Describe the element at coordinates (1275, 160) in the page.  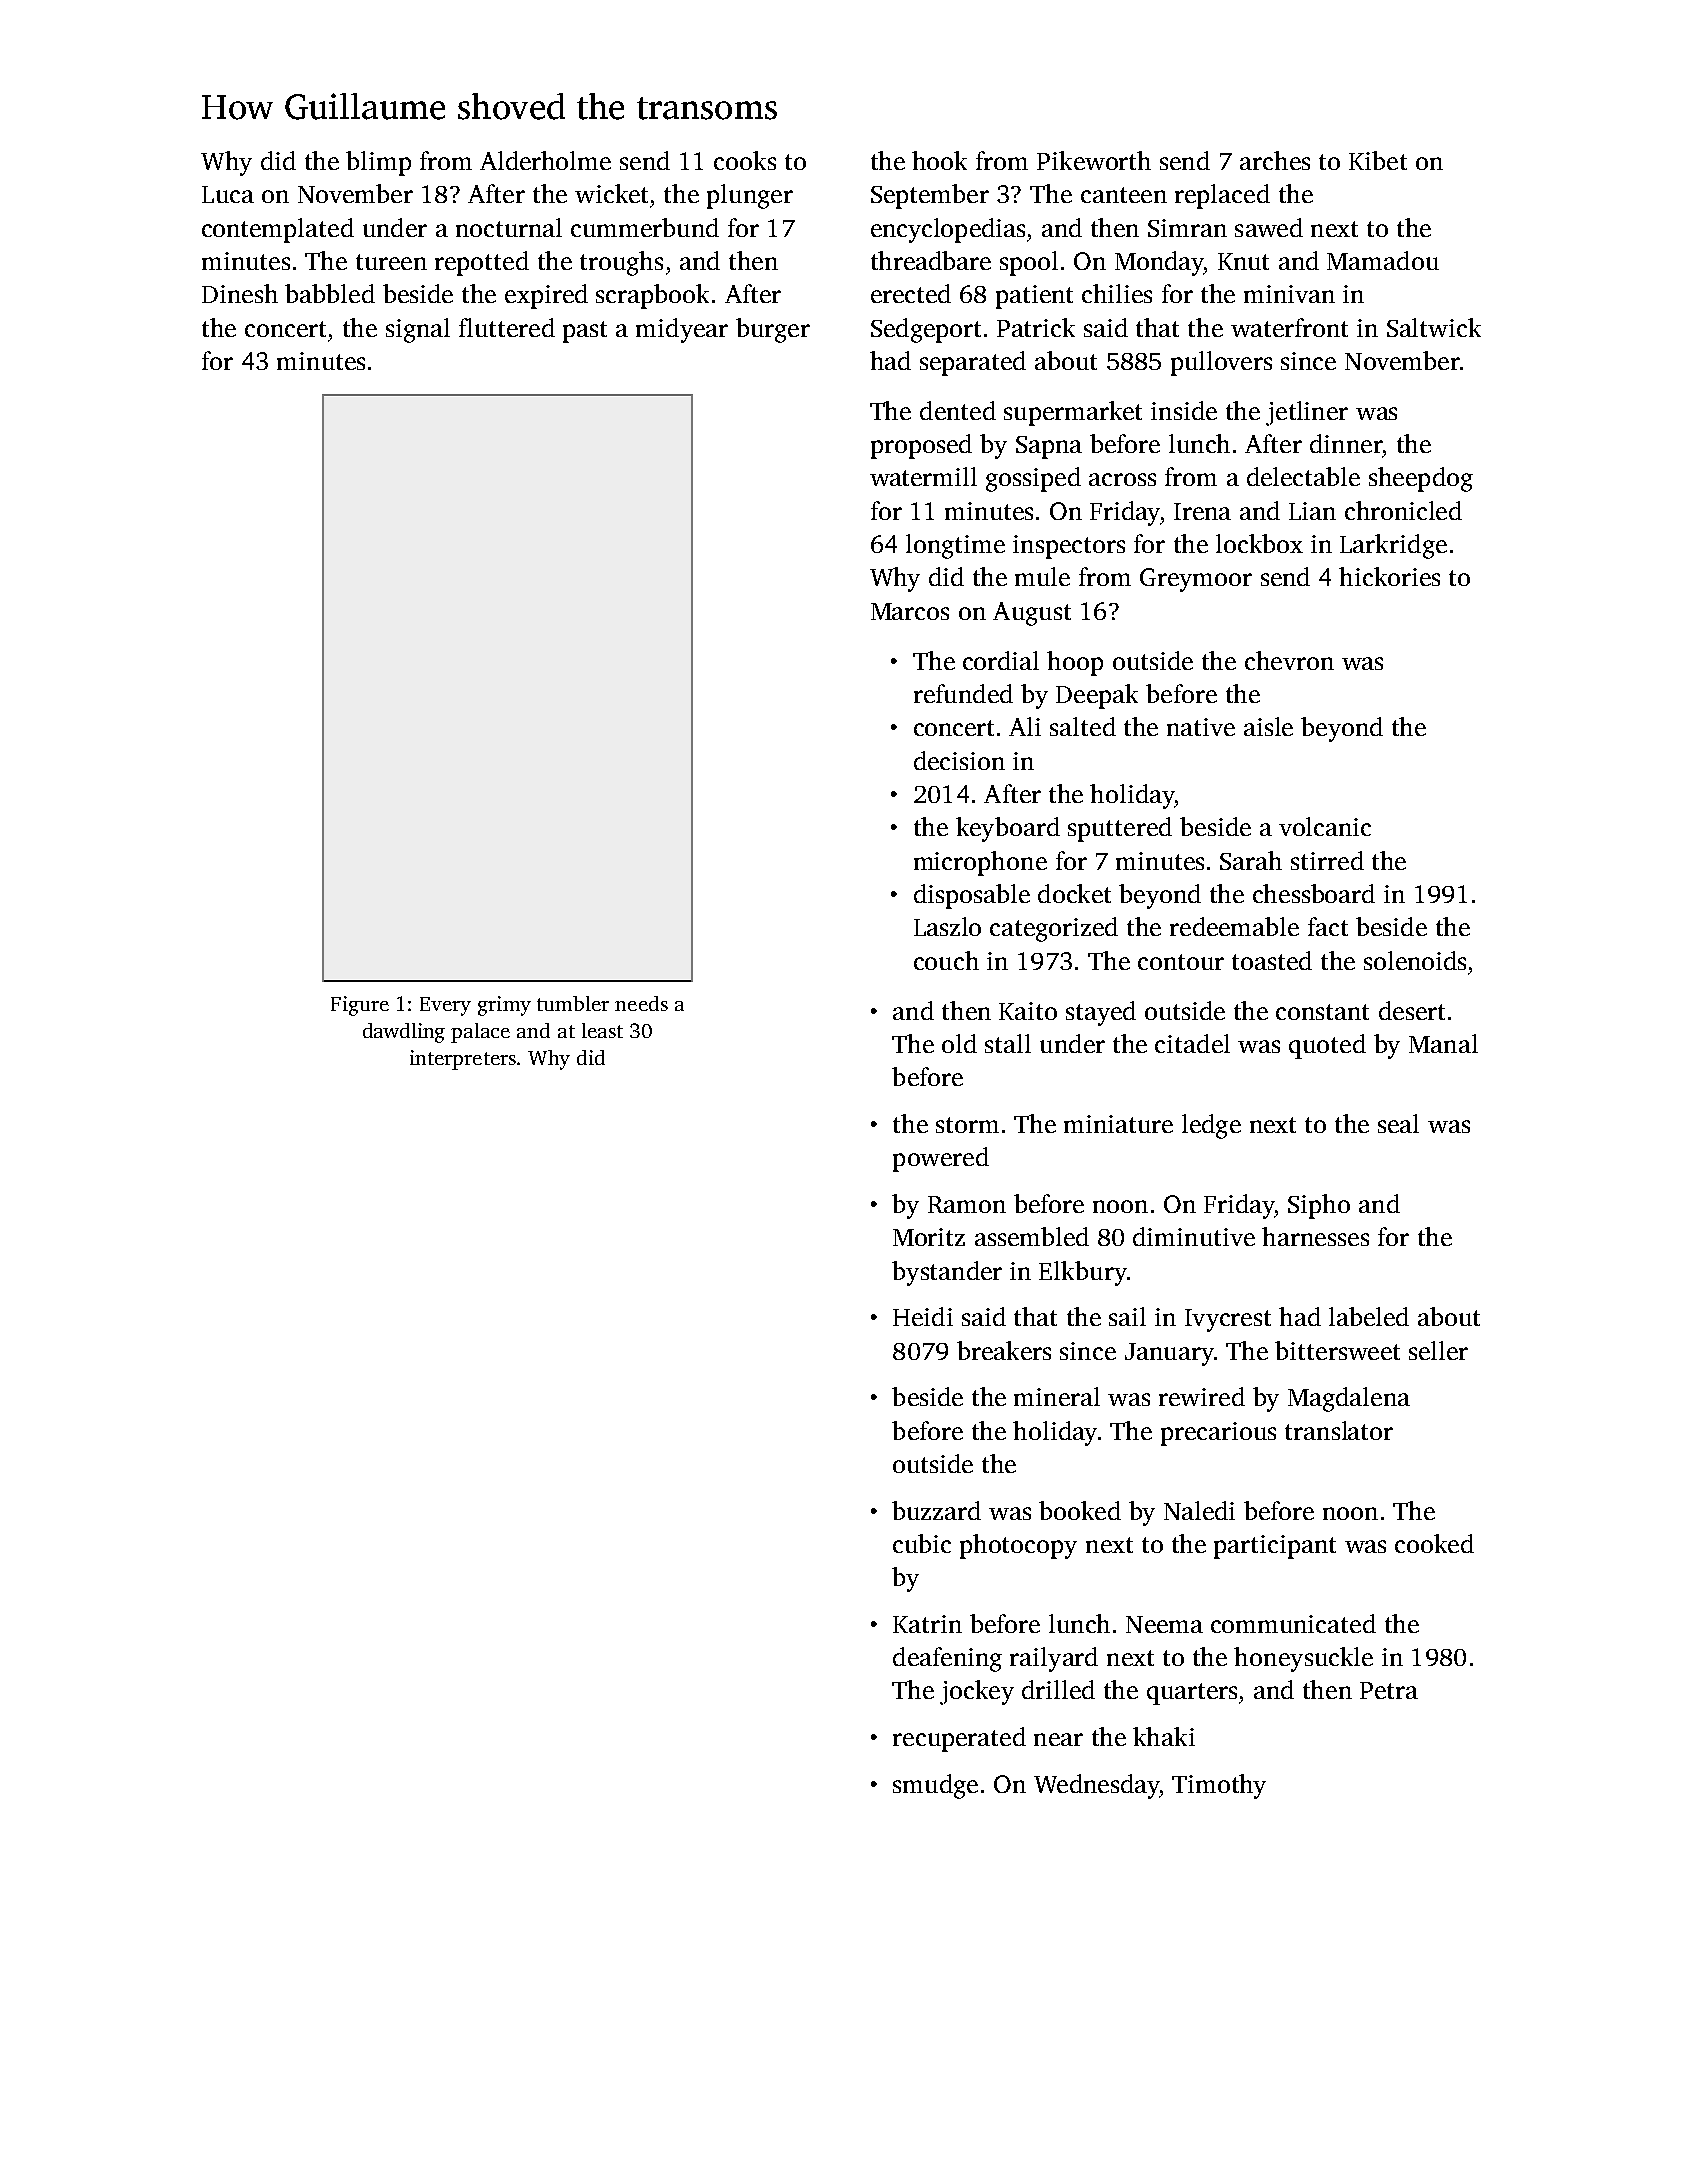
I see `arches` at that location.
